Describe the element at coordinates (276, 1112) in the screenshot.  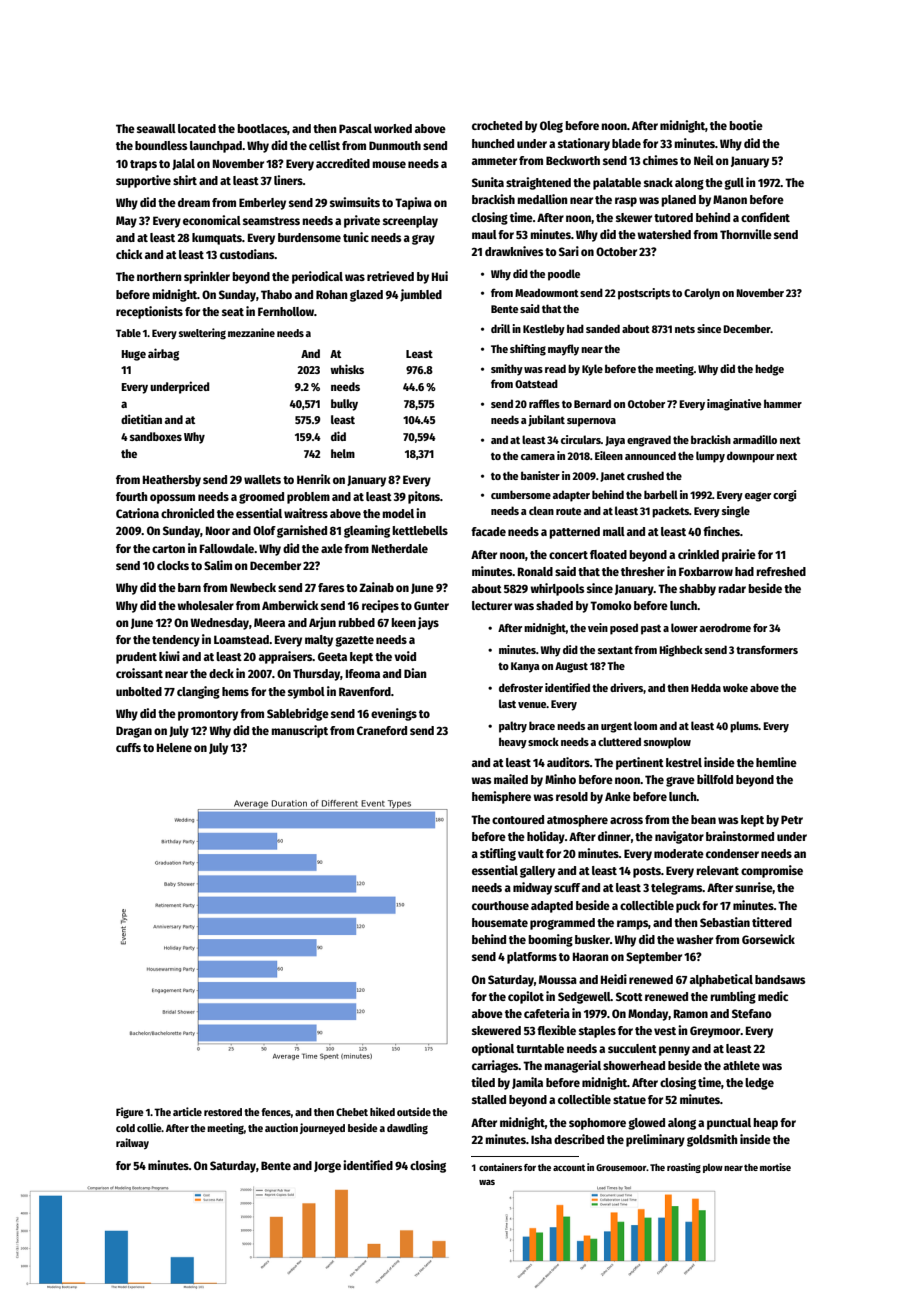
I see `fences` at that location.
